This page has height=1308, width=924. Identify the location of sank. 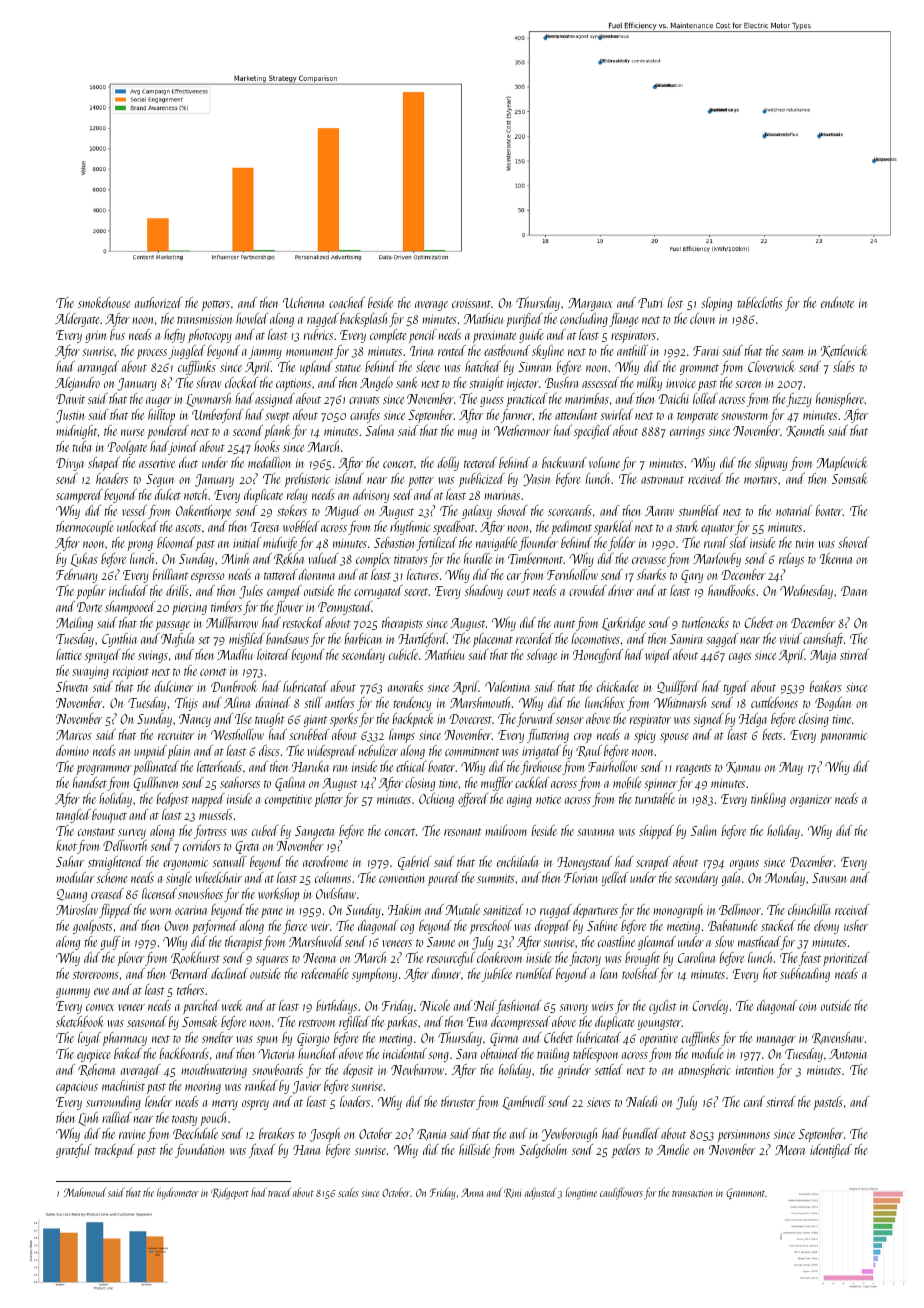
(406, 382).
